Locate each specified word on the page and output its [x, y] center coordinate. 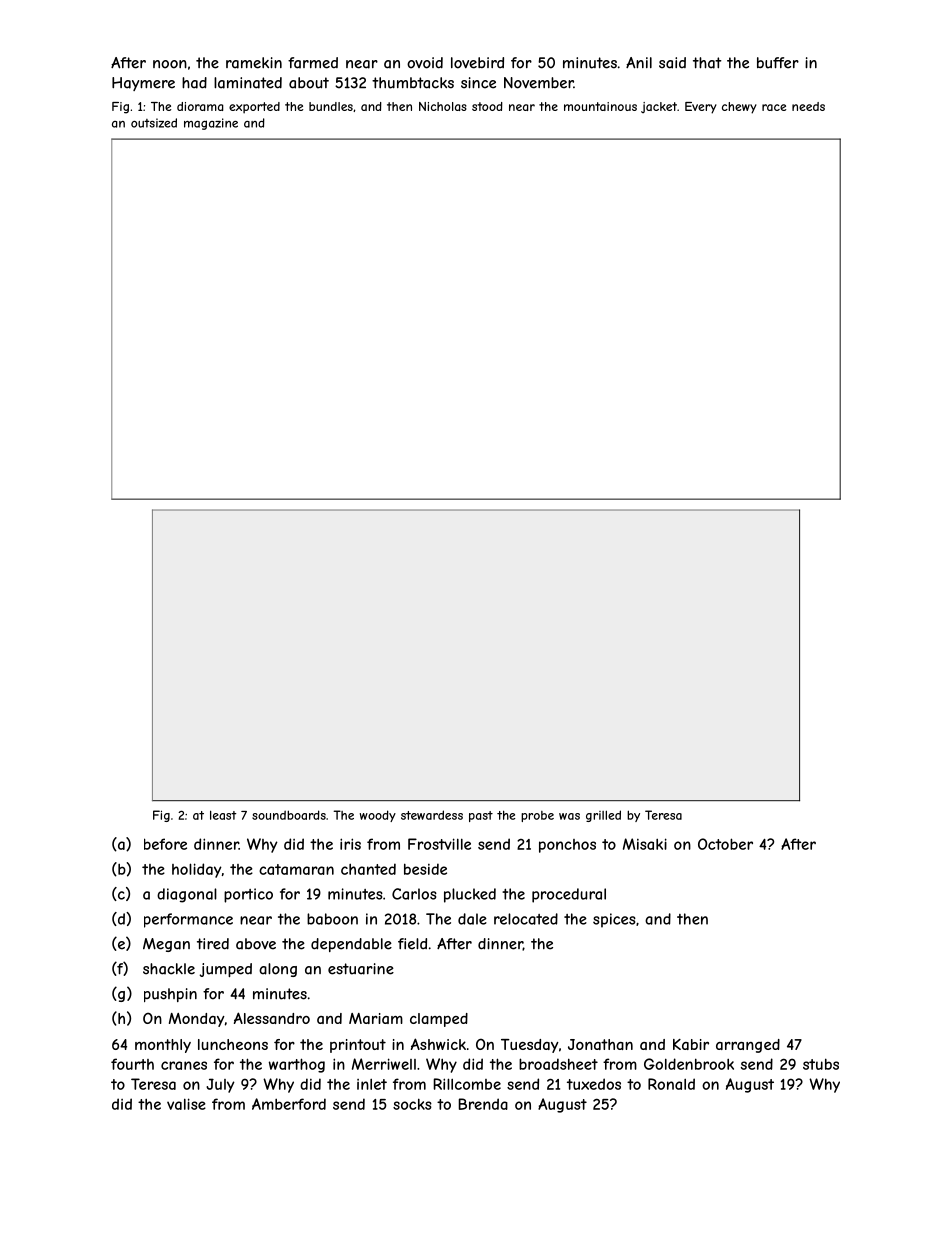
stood [487, 106]
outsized [154, 123]
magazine [211, 124]
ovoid [425, 63]
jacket [659, 107]
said [672, 63]
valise [186, 1104]
